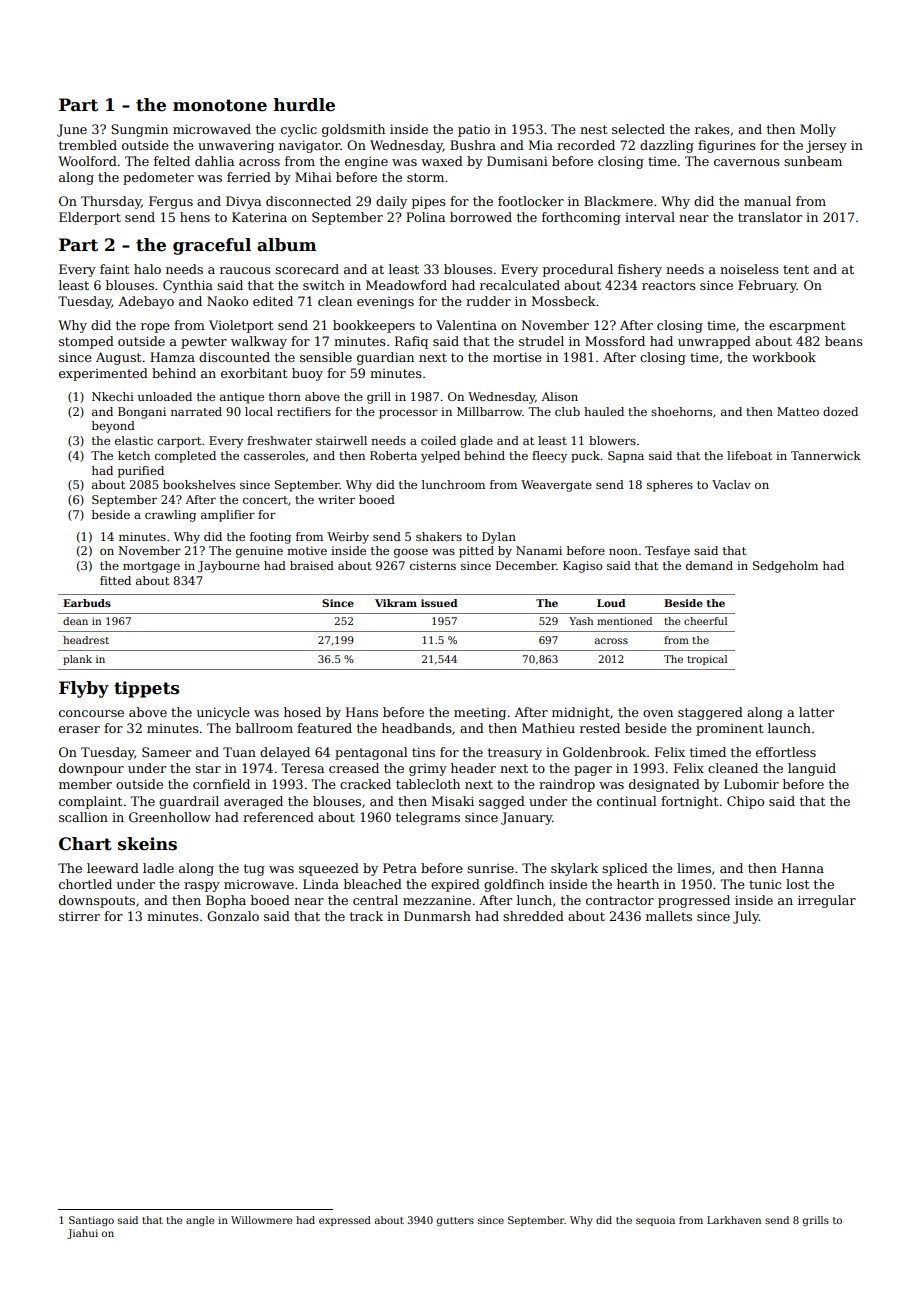 This page has width=924, height=1308. What do you see at coordinates (199, 484) in the page?
I see `bookshelves` at bounding box center [199, 484].
